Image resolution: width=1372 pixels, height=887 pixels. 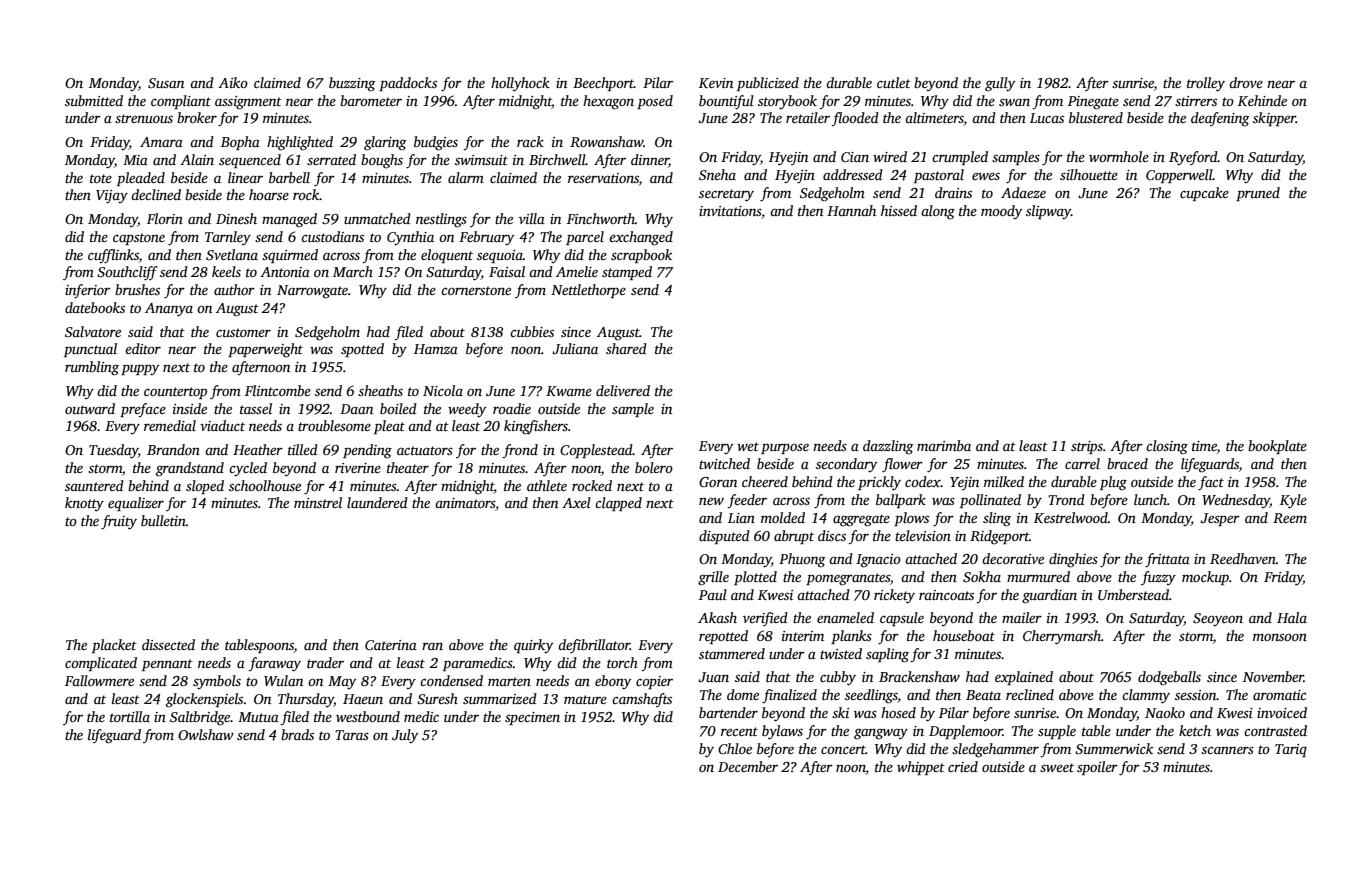 I want to click on gully, so click(x=1000, y=84).
